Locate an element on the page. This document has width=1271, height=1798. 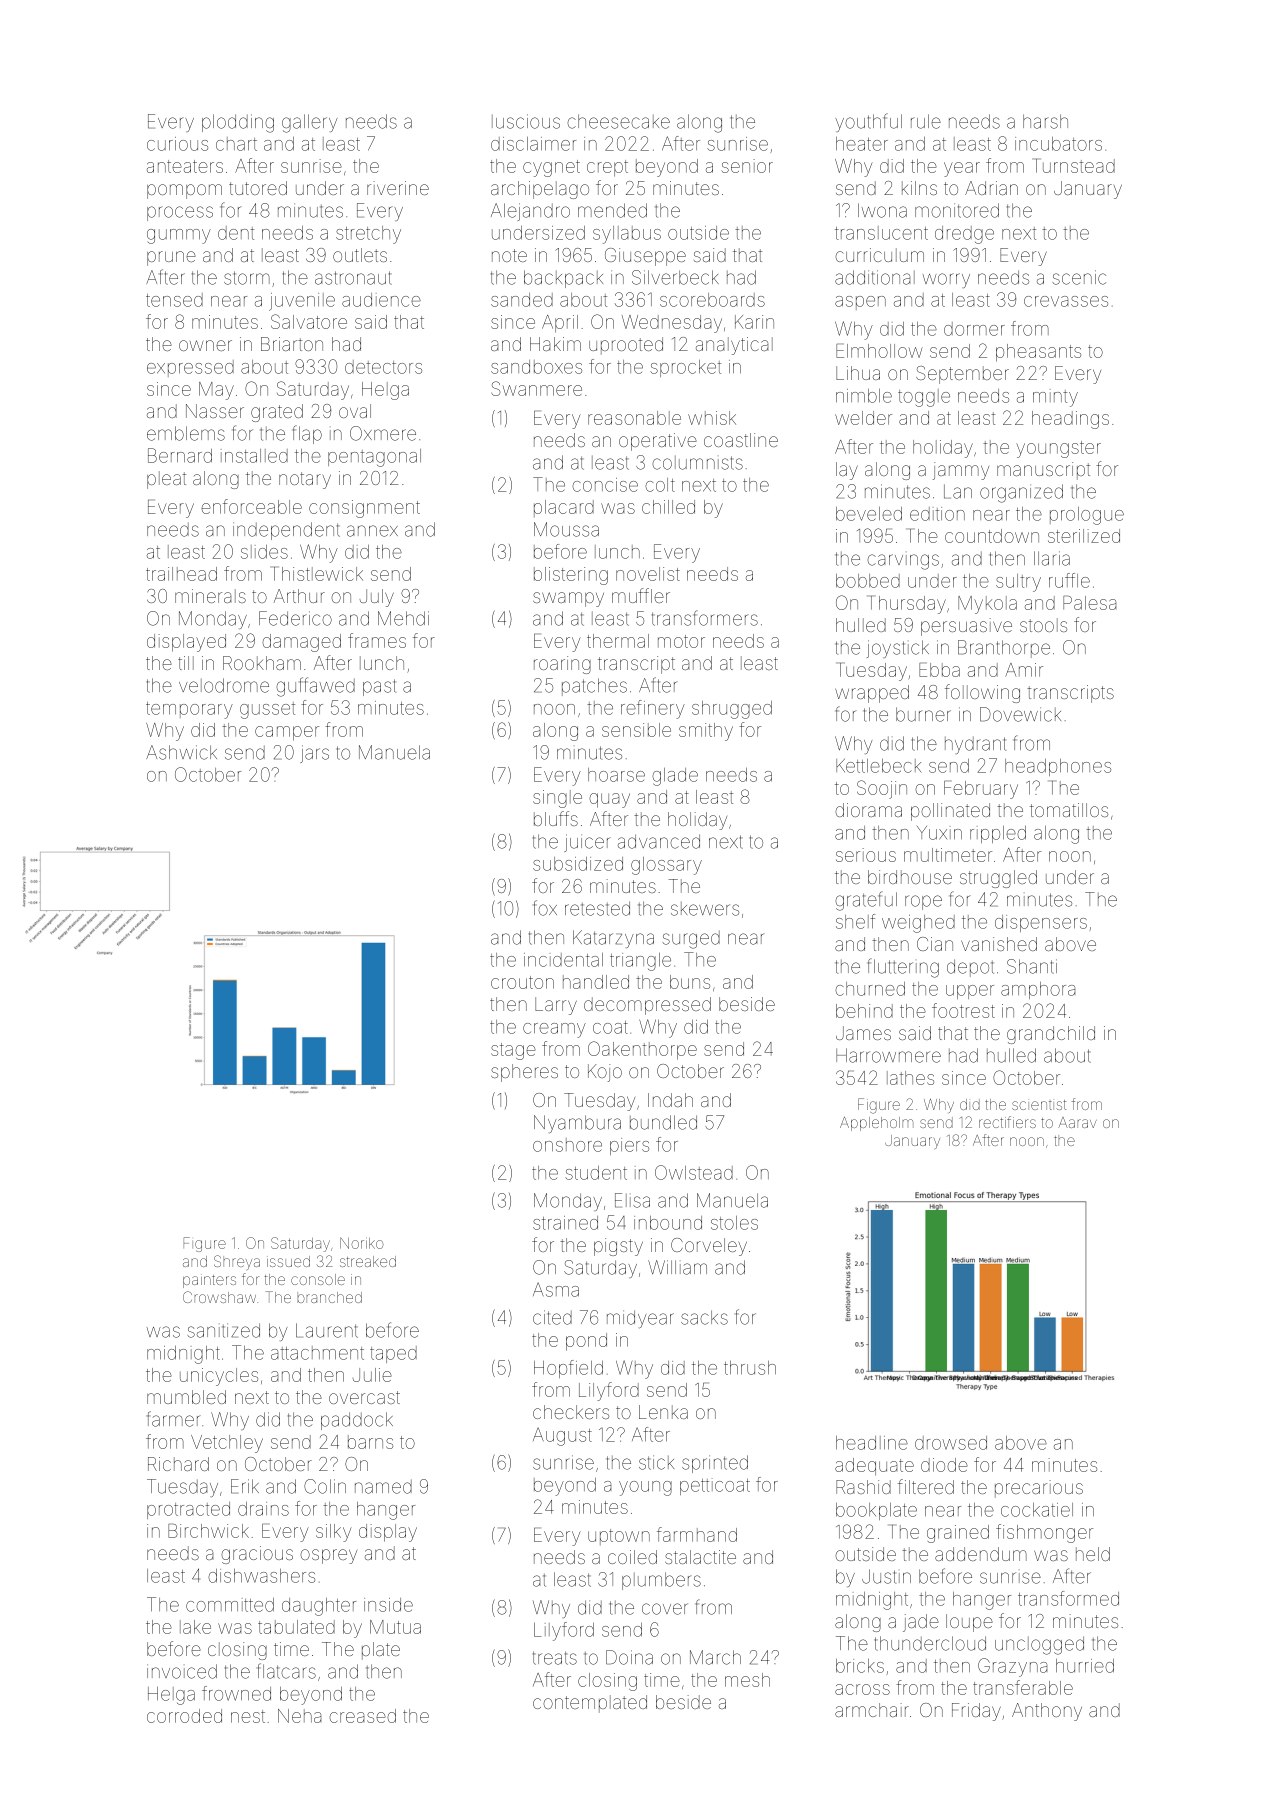
fishmonger is located at coordinates (1044, 1533).
